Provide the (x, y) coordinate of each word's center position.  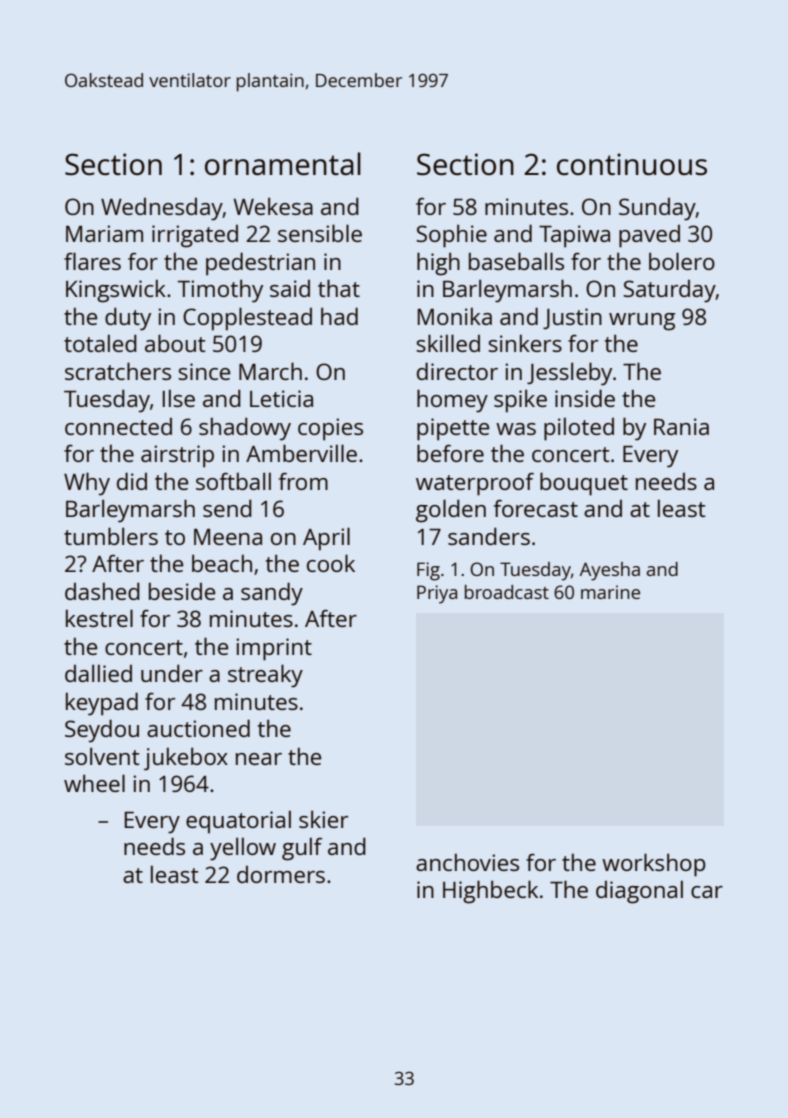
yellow (243, 849)
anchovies (467, 862)
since (204, 371)
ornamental (283, 164)
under (172, 673)
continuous (632, 164)
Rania (681, 426)
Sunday (657, 209)
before (450, 453)
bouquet (584, 484)
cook (331, 563)
